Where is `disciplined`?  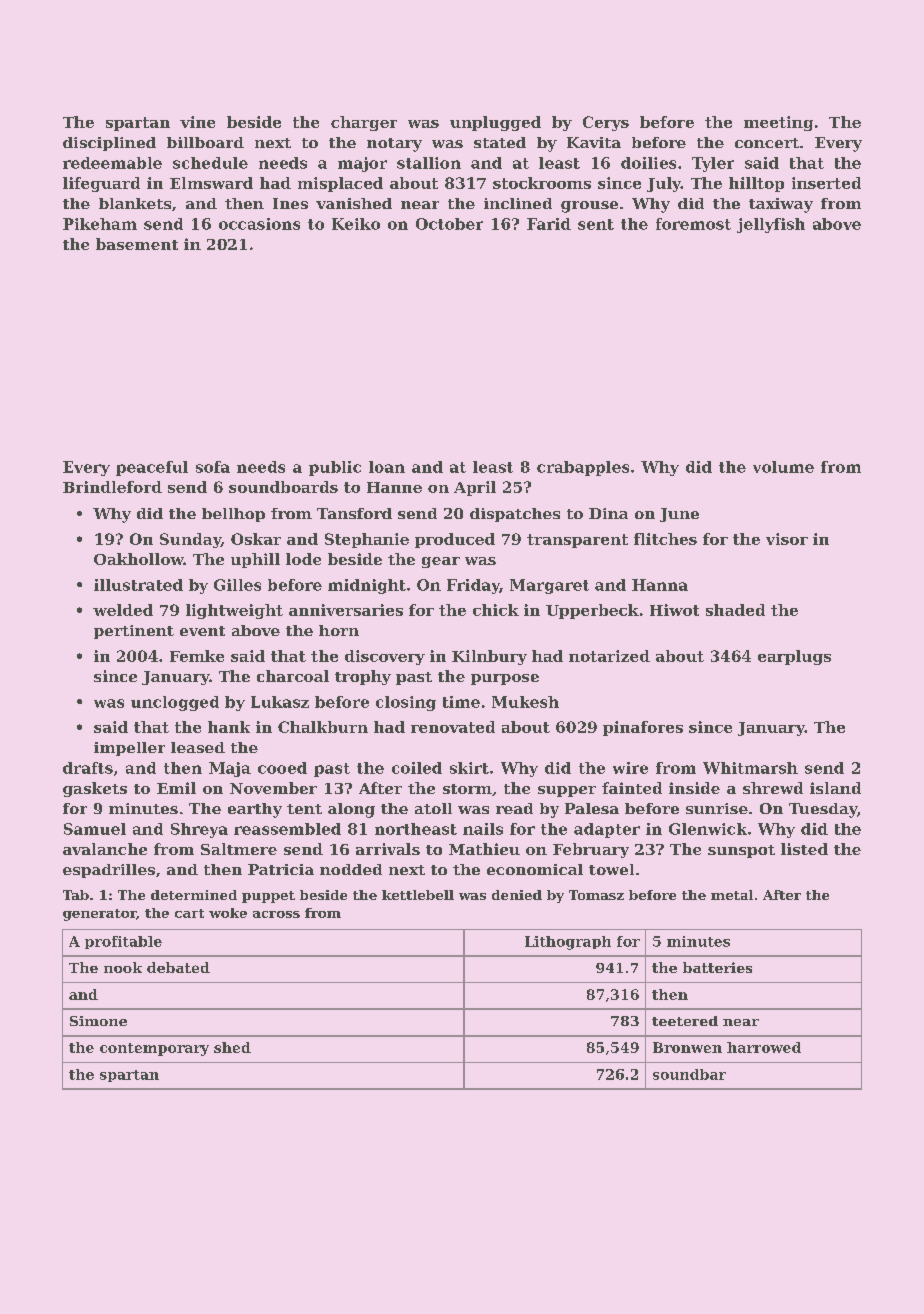 disciplined is located at coordinates (109, 144).
